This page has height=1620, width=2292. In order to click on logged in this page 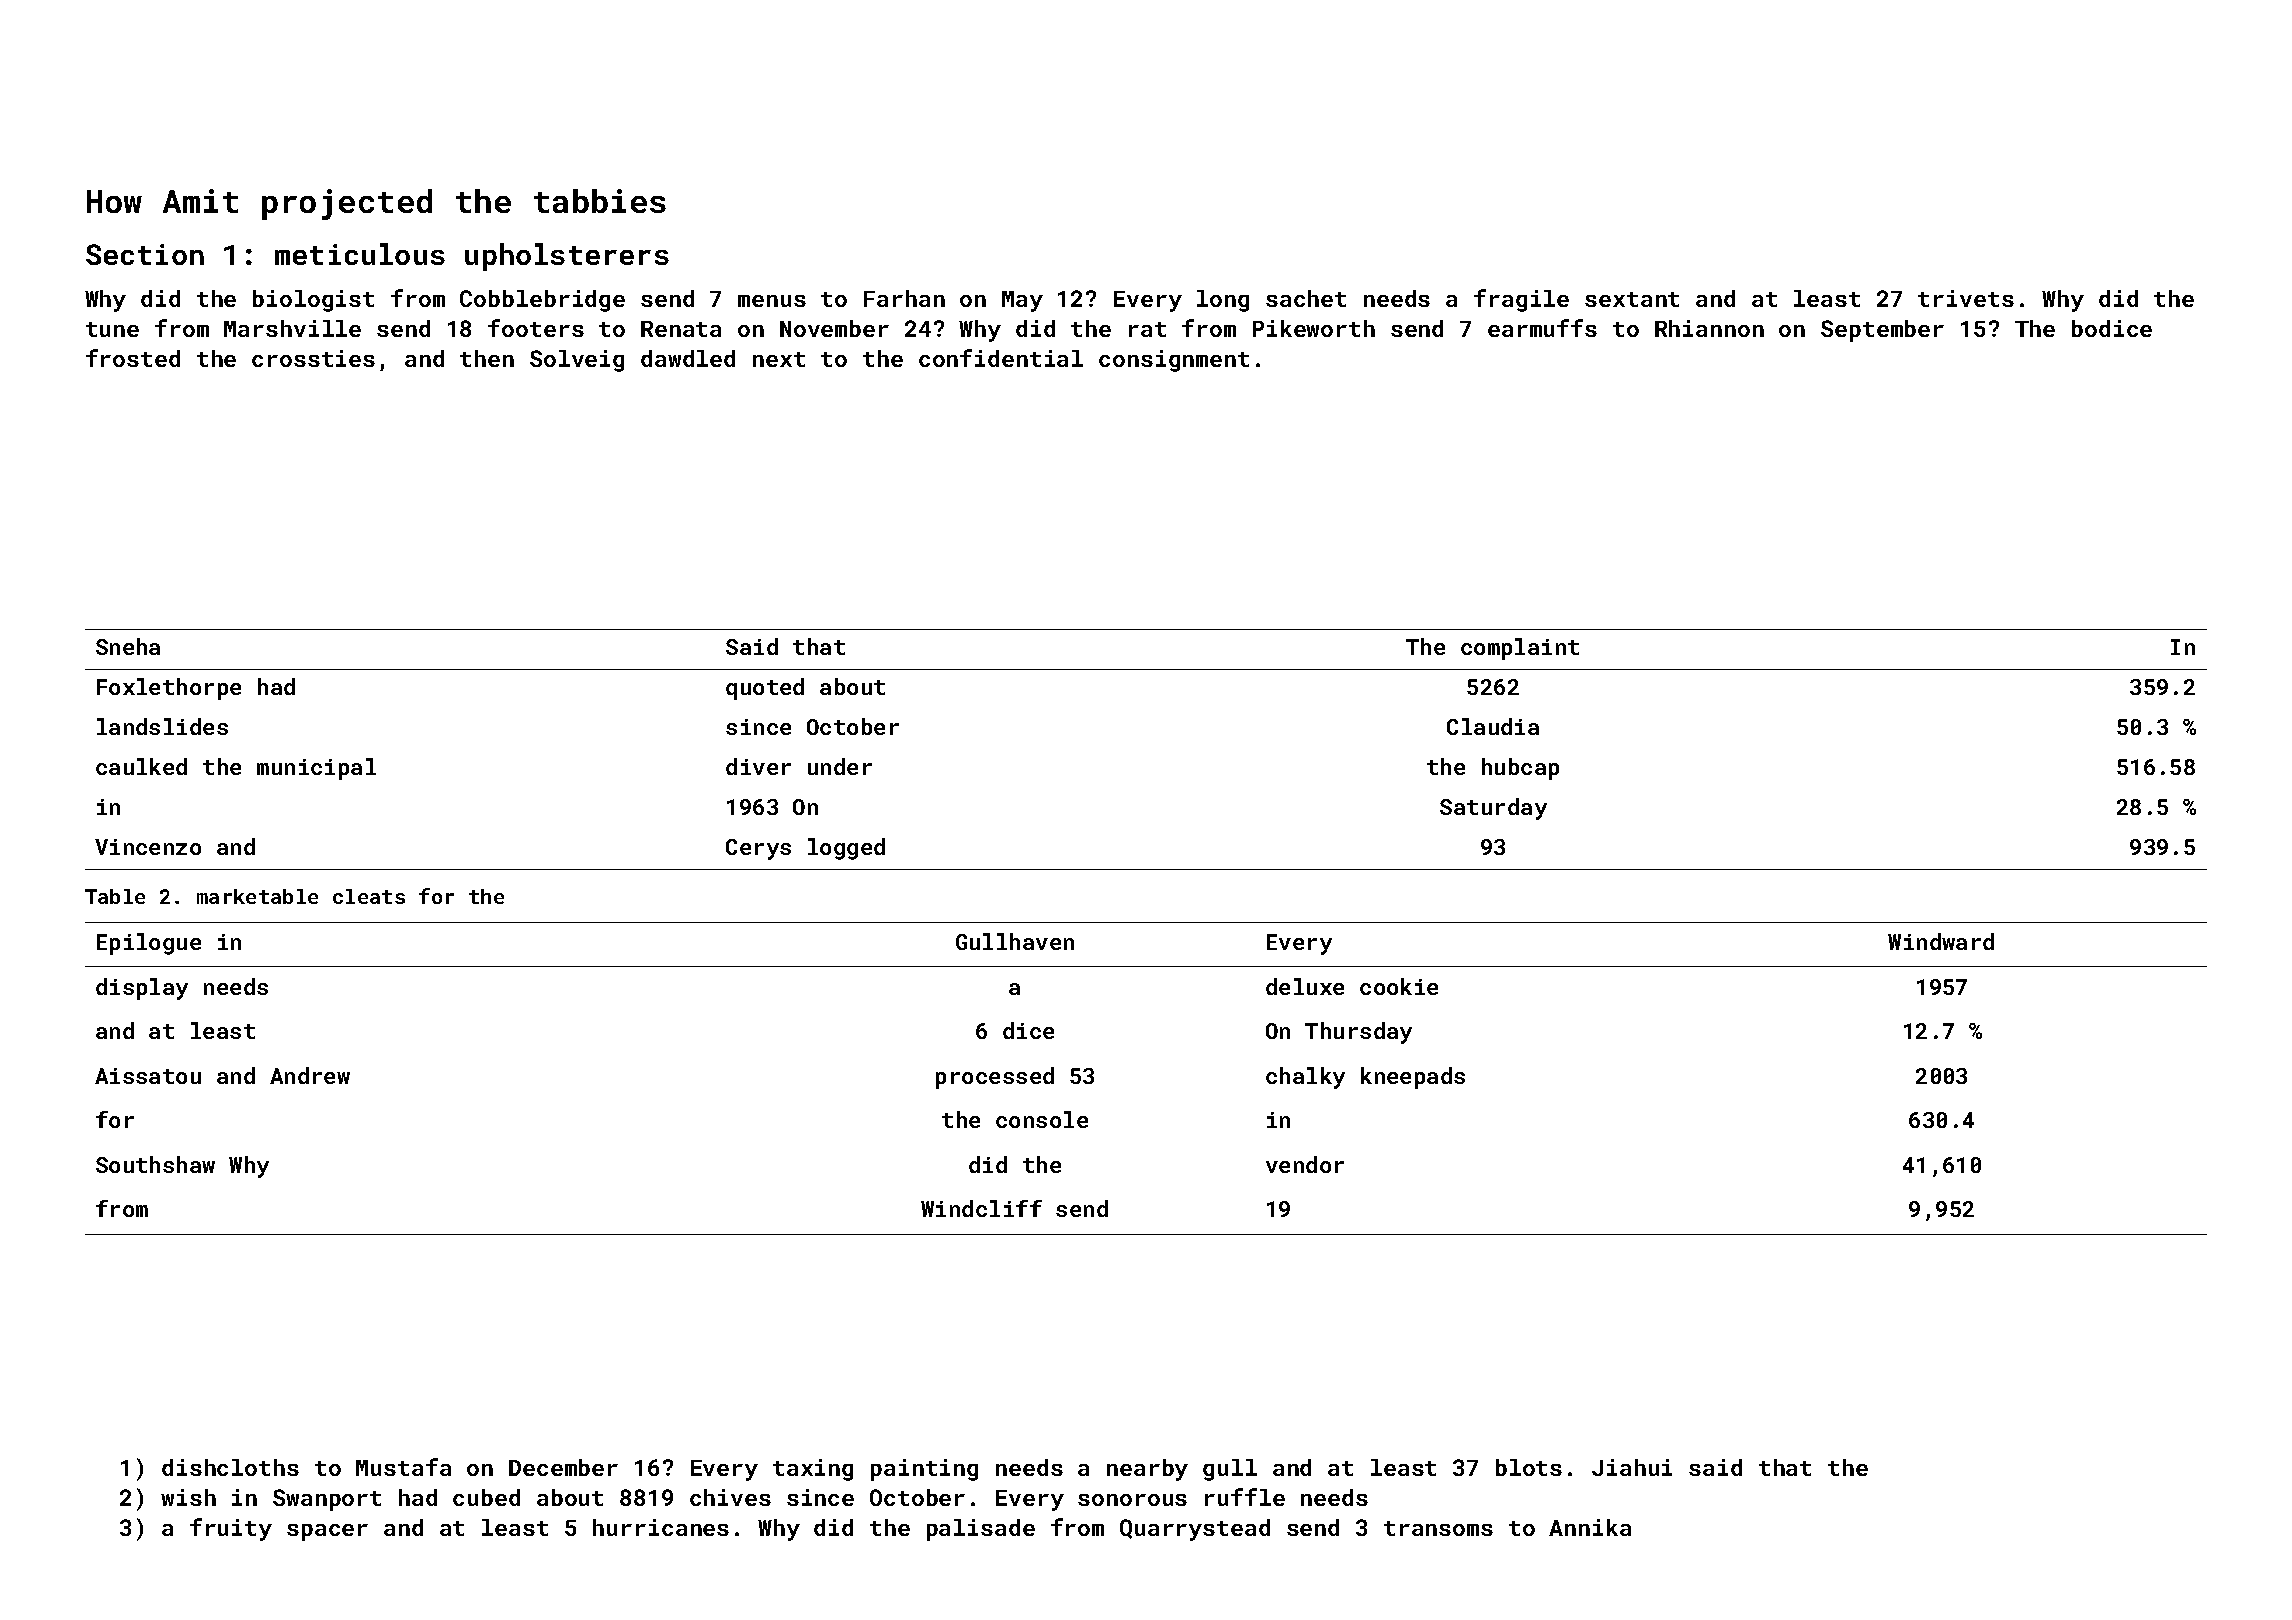, I will do `click(846, 849)`.
